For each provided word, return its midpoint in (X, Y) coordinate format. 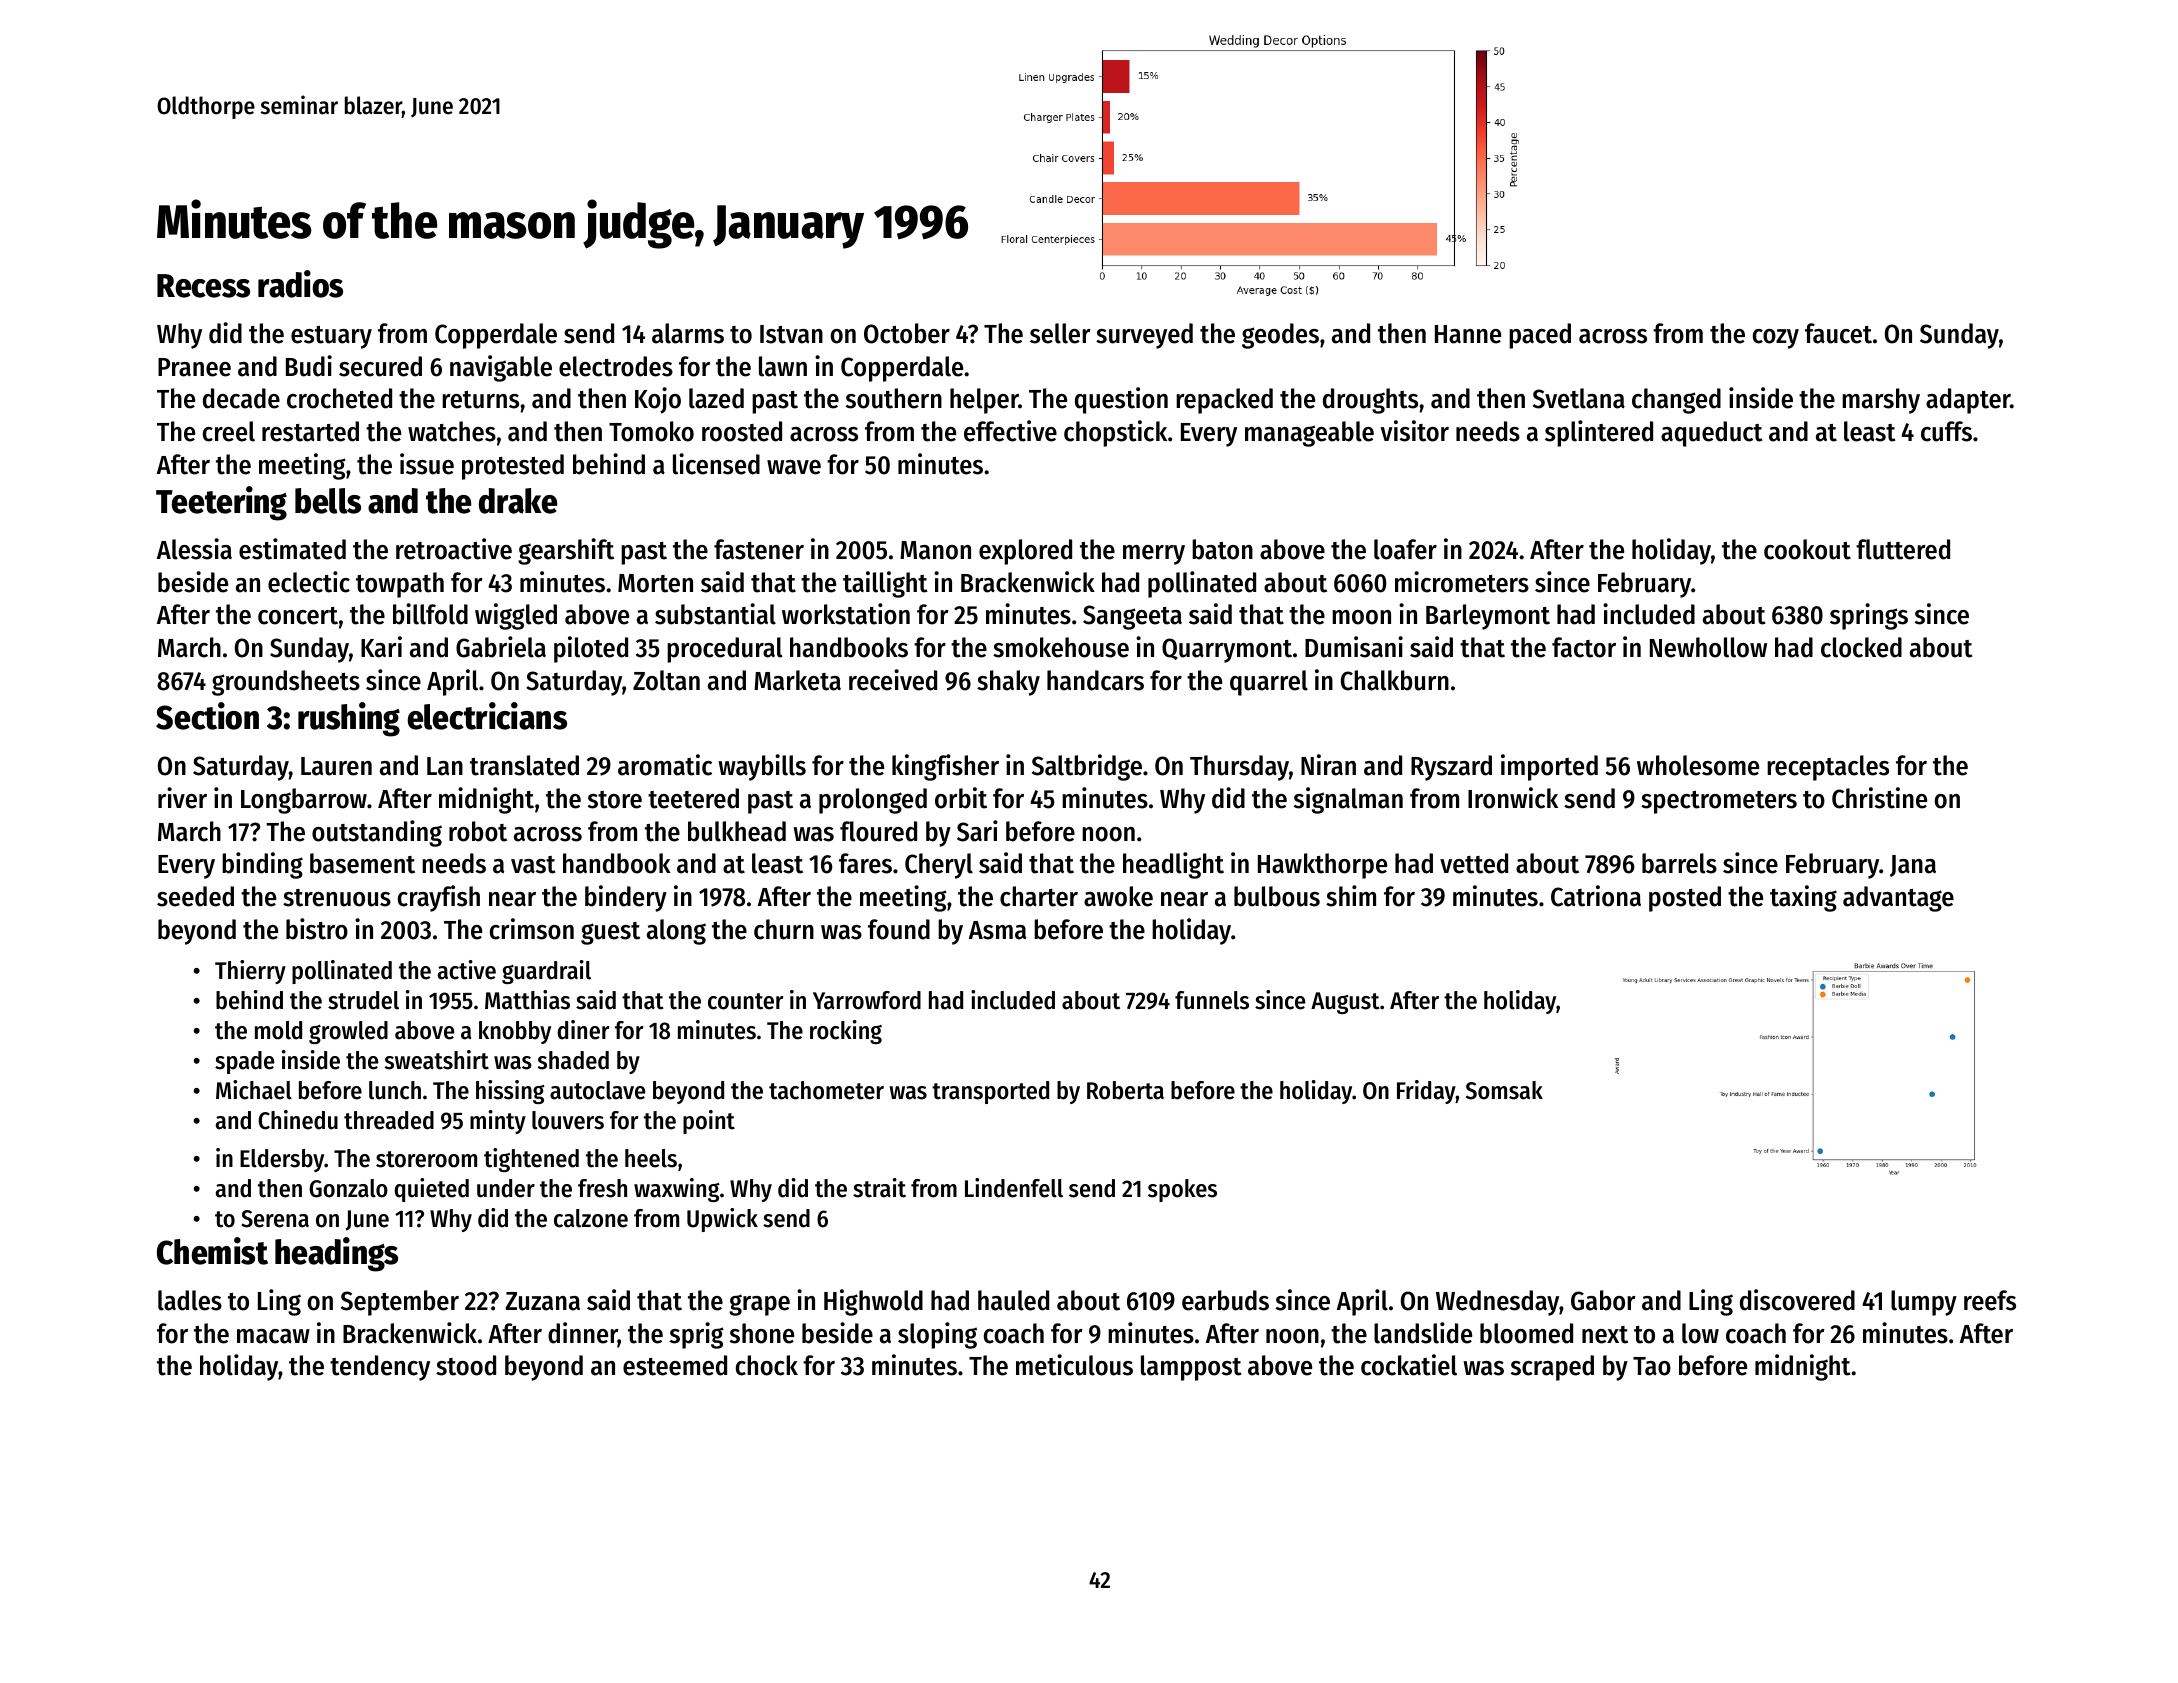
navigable (501, 368)
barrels (1679, 863)
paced (1540, 336)
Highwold (873, 1302)
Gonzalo (348, 1188)
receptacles (1828, 768)
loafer (1405, 549)
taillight (885, 584)
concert (298, 616)
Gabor (1603, 1300)
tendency (380, 1368)
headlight (1173, 865)
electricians (487, 716)
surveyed (1144, 336)
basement (362, 863)
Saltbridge (1087, 767)
